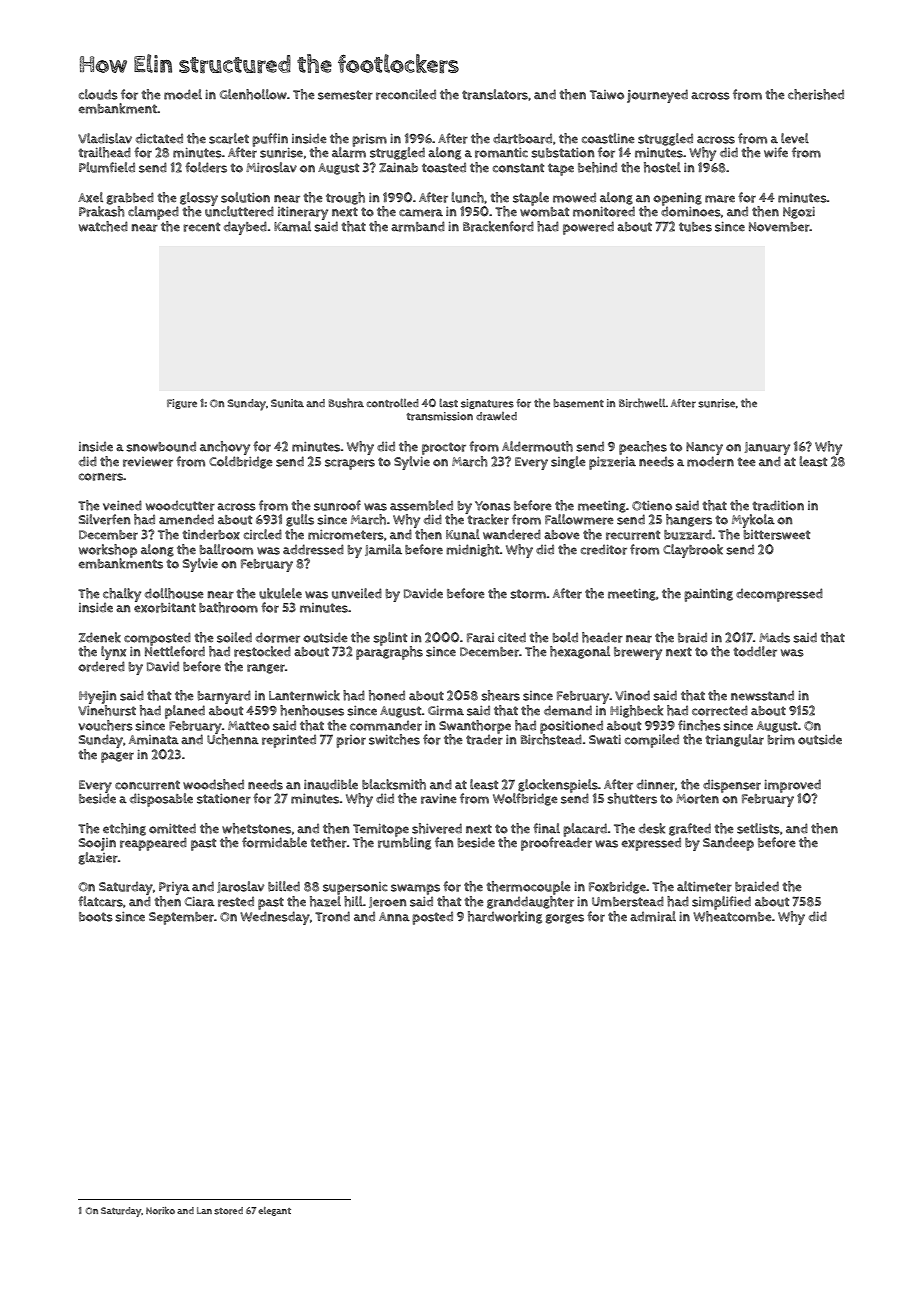  What do you see at coordinates (394, 917) in the document?
I see `Anna` at bounding box center [394, 917].
